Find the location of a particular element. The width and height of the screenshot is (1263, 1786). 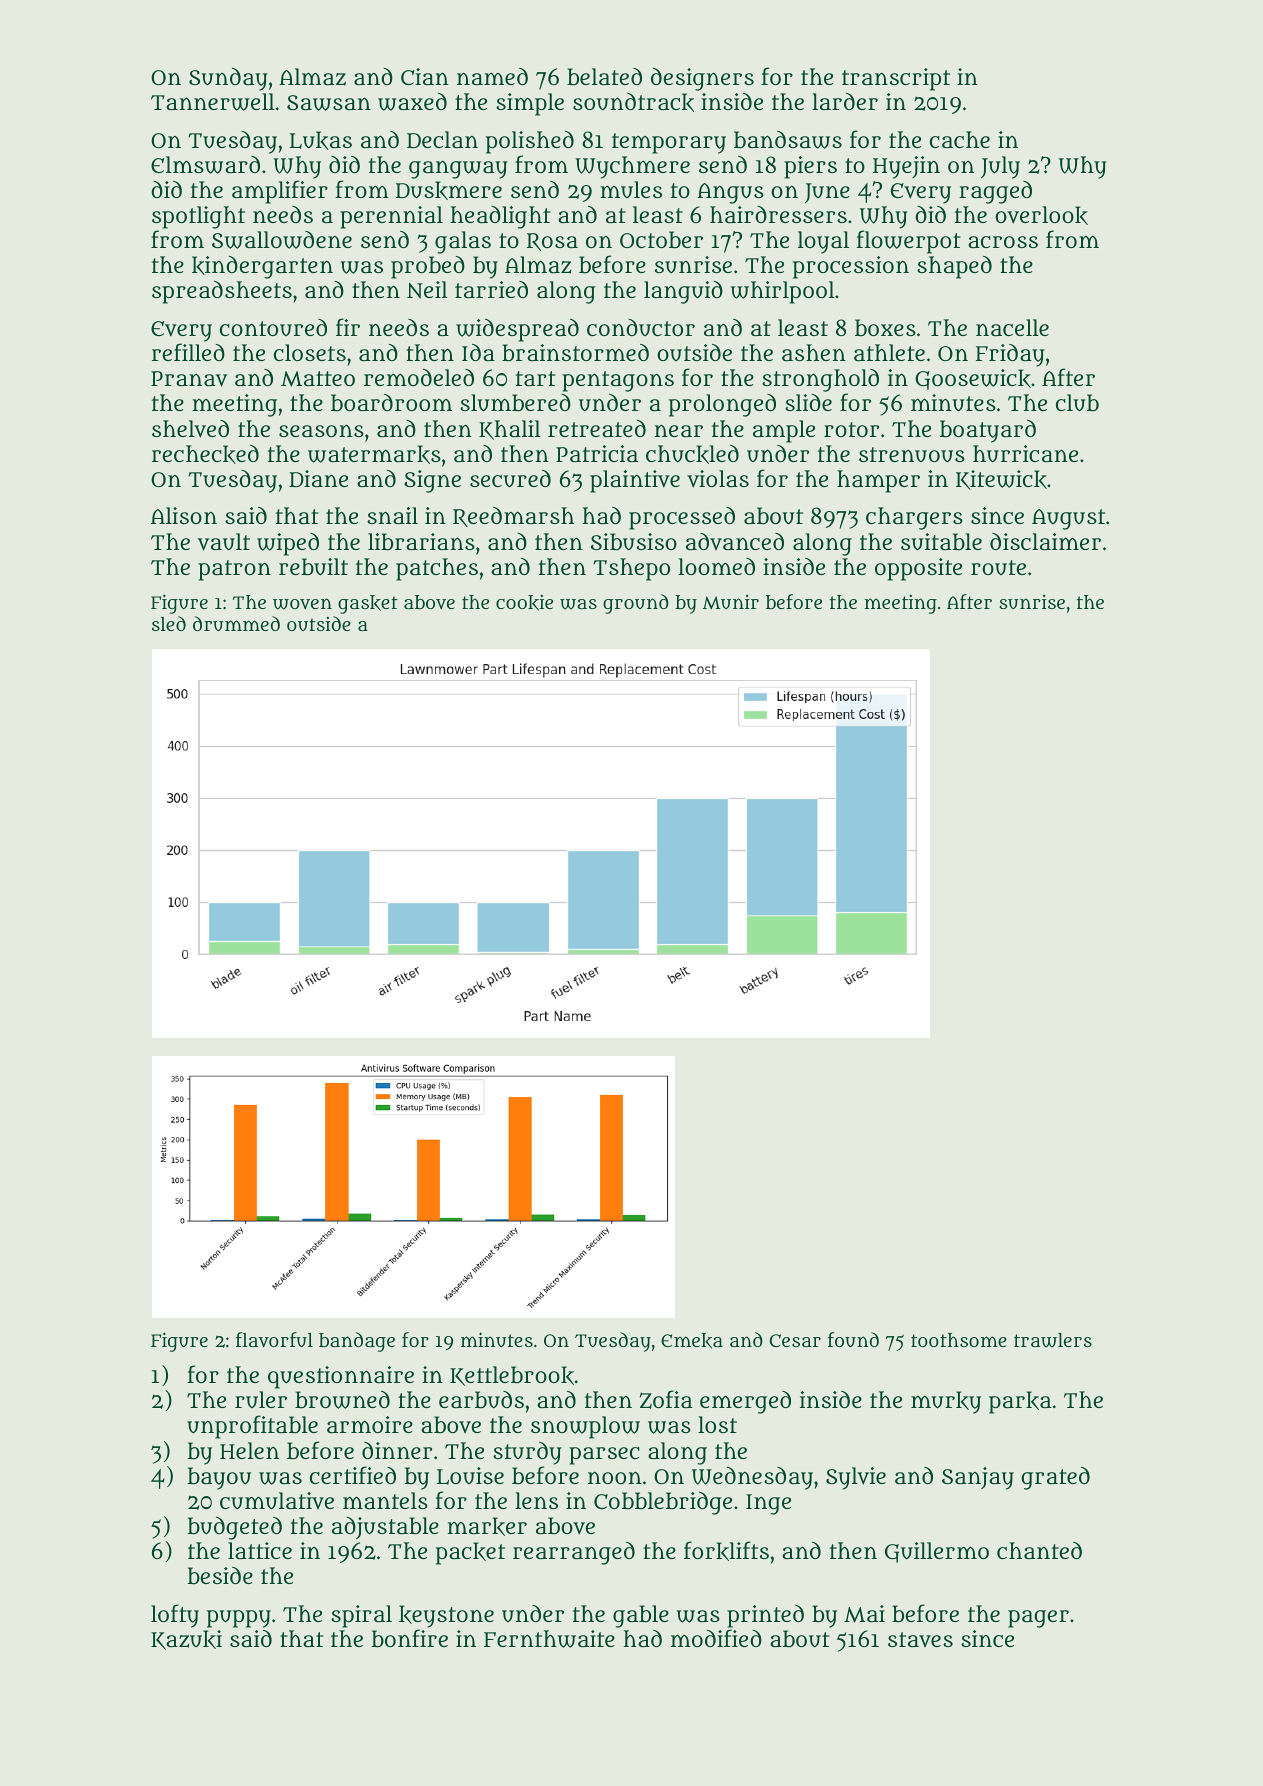

cookie is located at coordinates (524, 603).
